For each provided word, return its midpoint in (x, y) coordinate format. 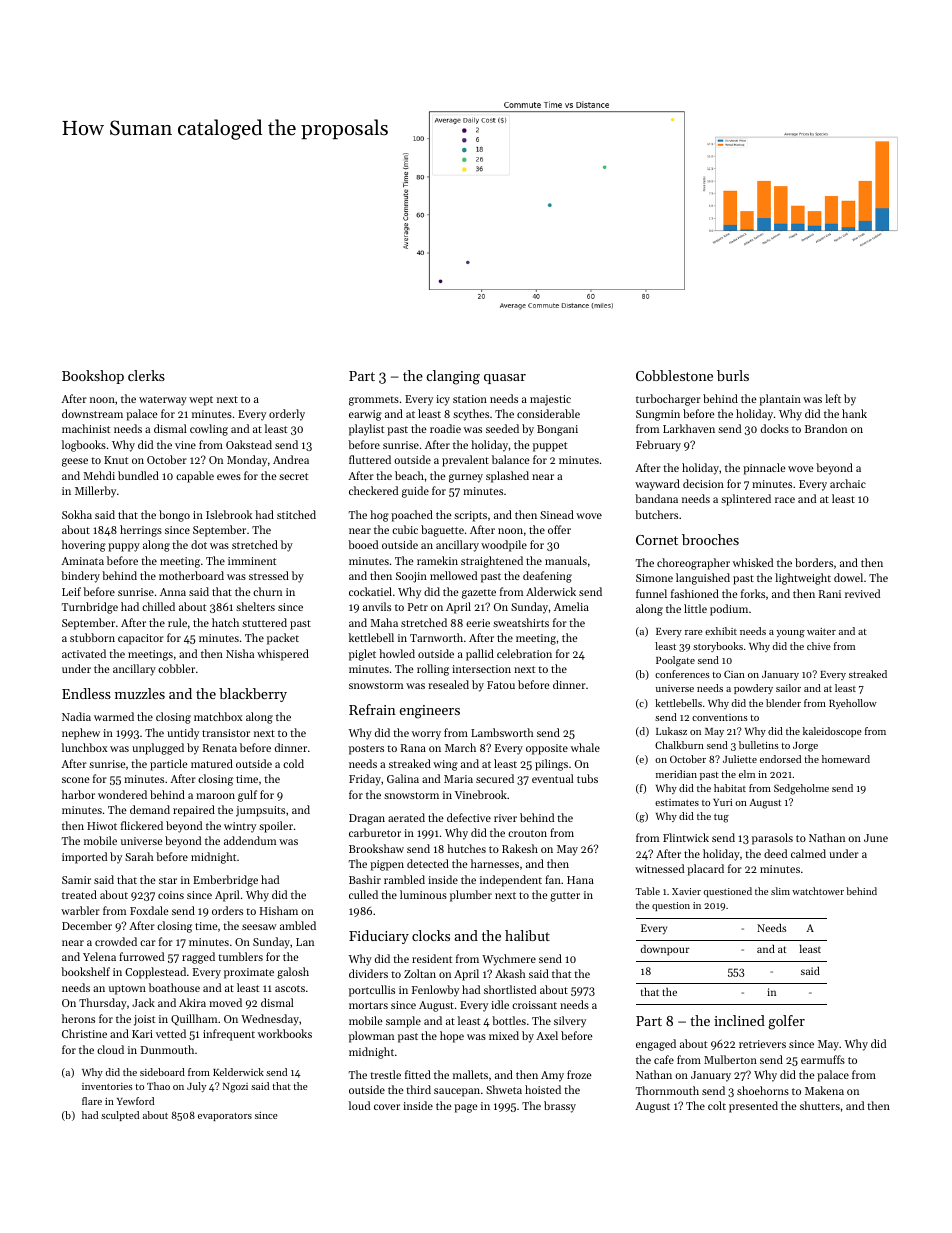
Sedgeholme (801, 789)
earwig (365, 415)
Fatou (501, 685)
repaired (194, 811)
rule (177, 622)
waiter (821, 631)
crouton (527, 833)
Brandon (826, 428)
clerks (146, 375)
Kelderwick (238, 1072)
